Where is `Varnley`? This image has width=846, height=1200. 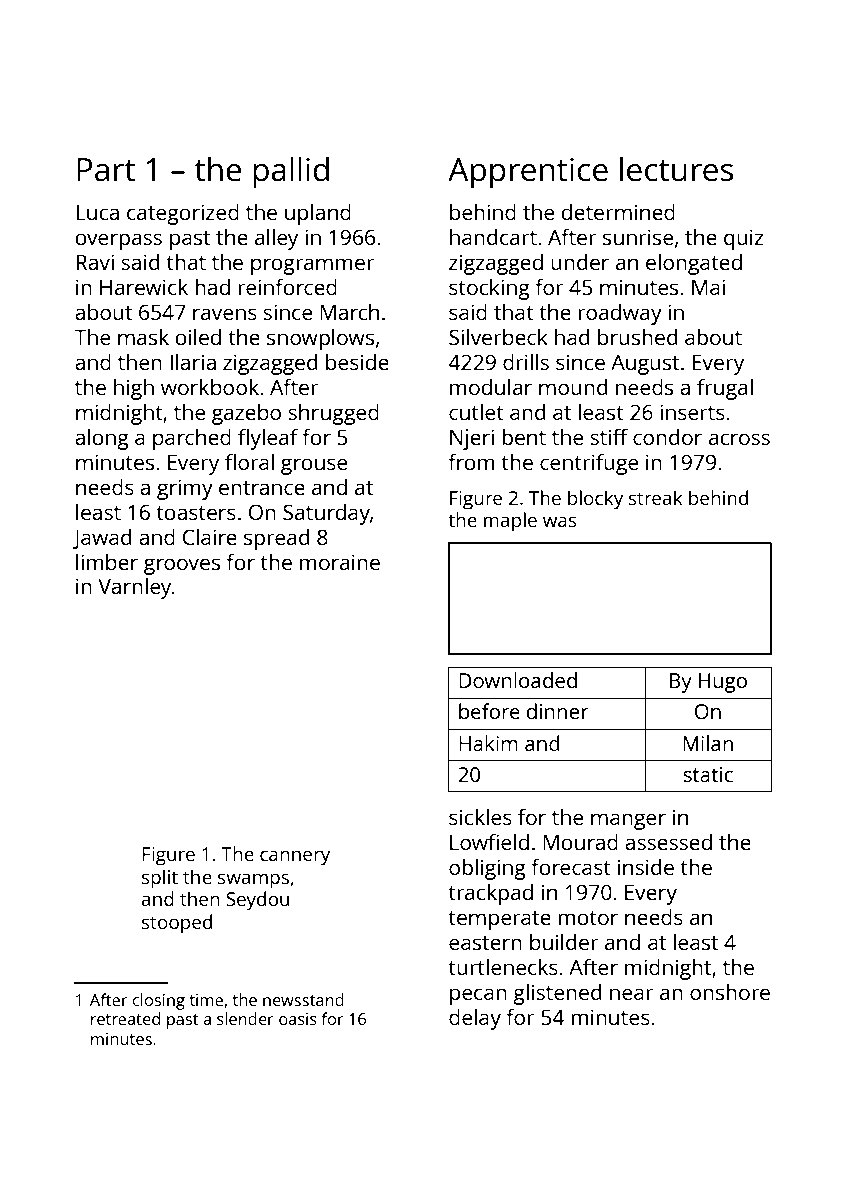
Varnley is located at coordinates (134, 588).
